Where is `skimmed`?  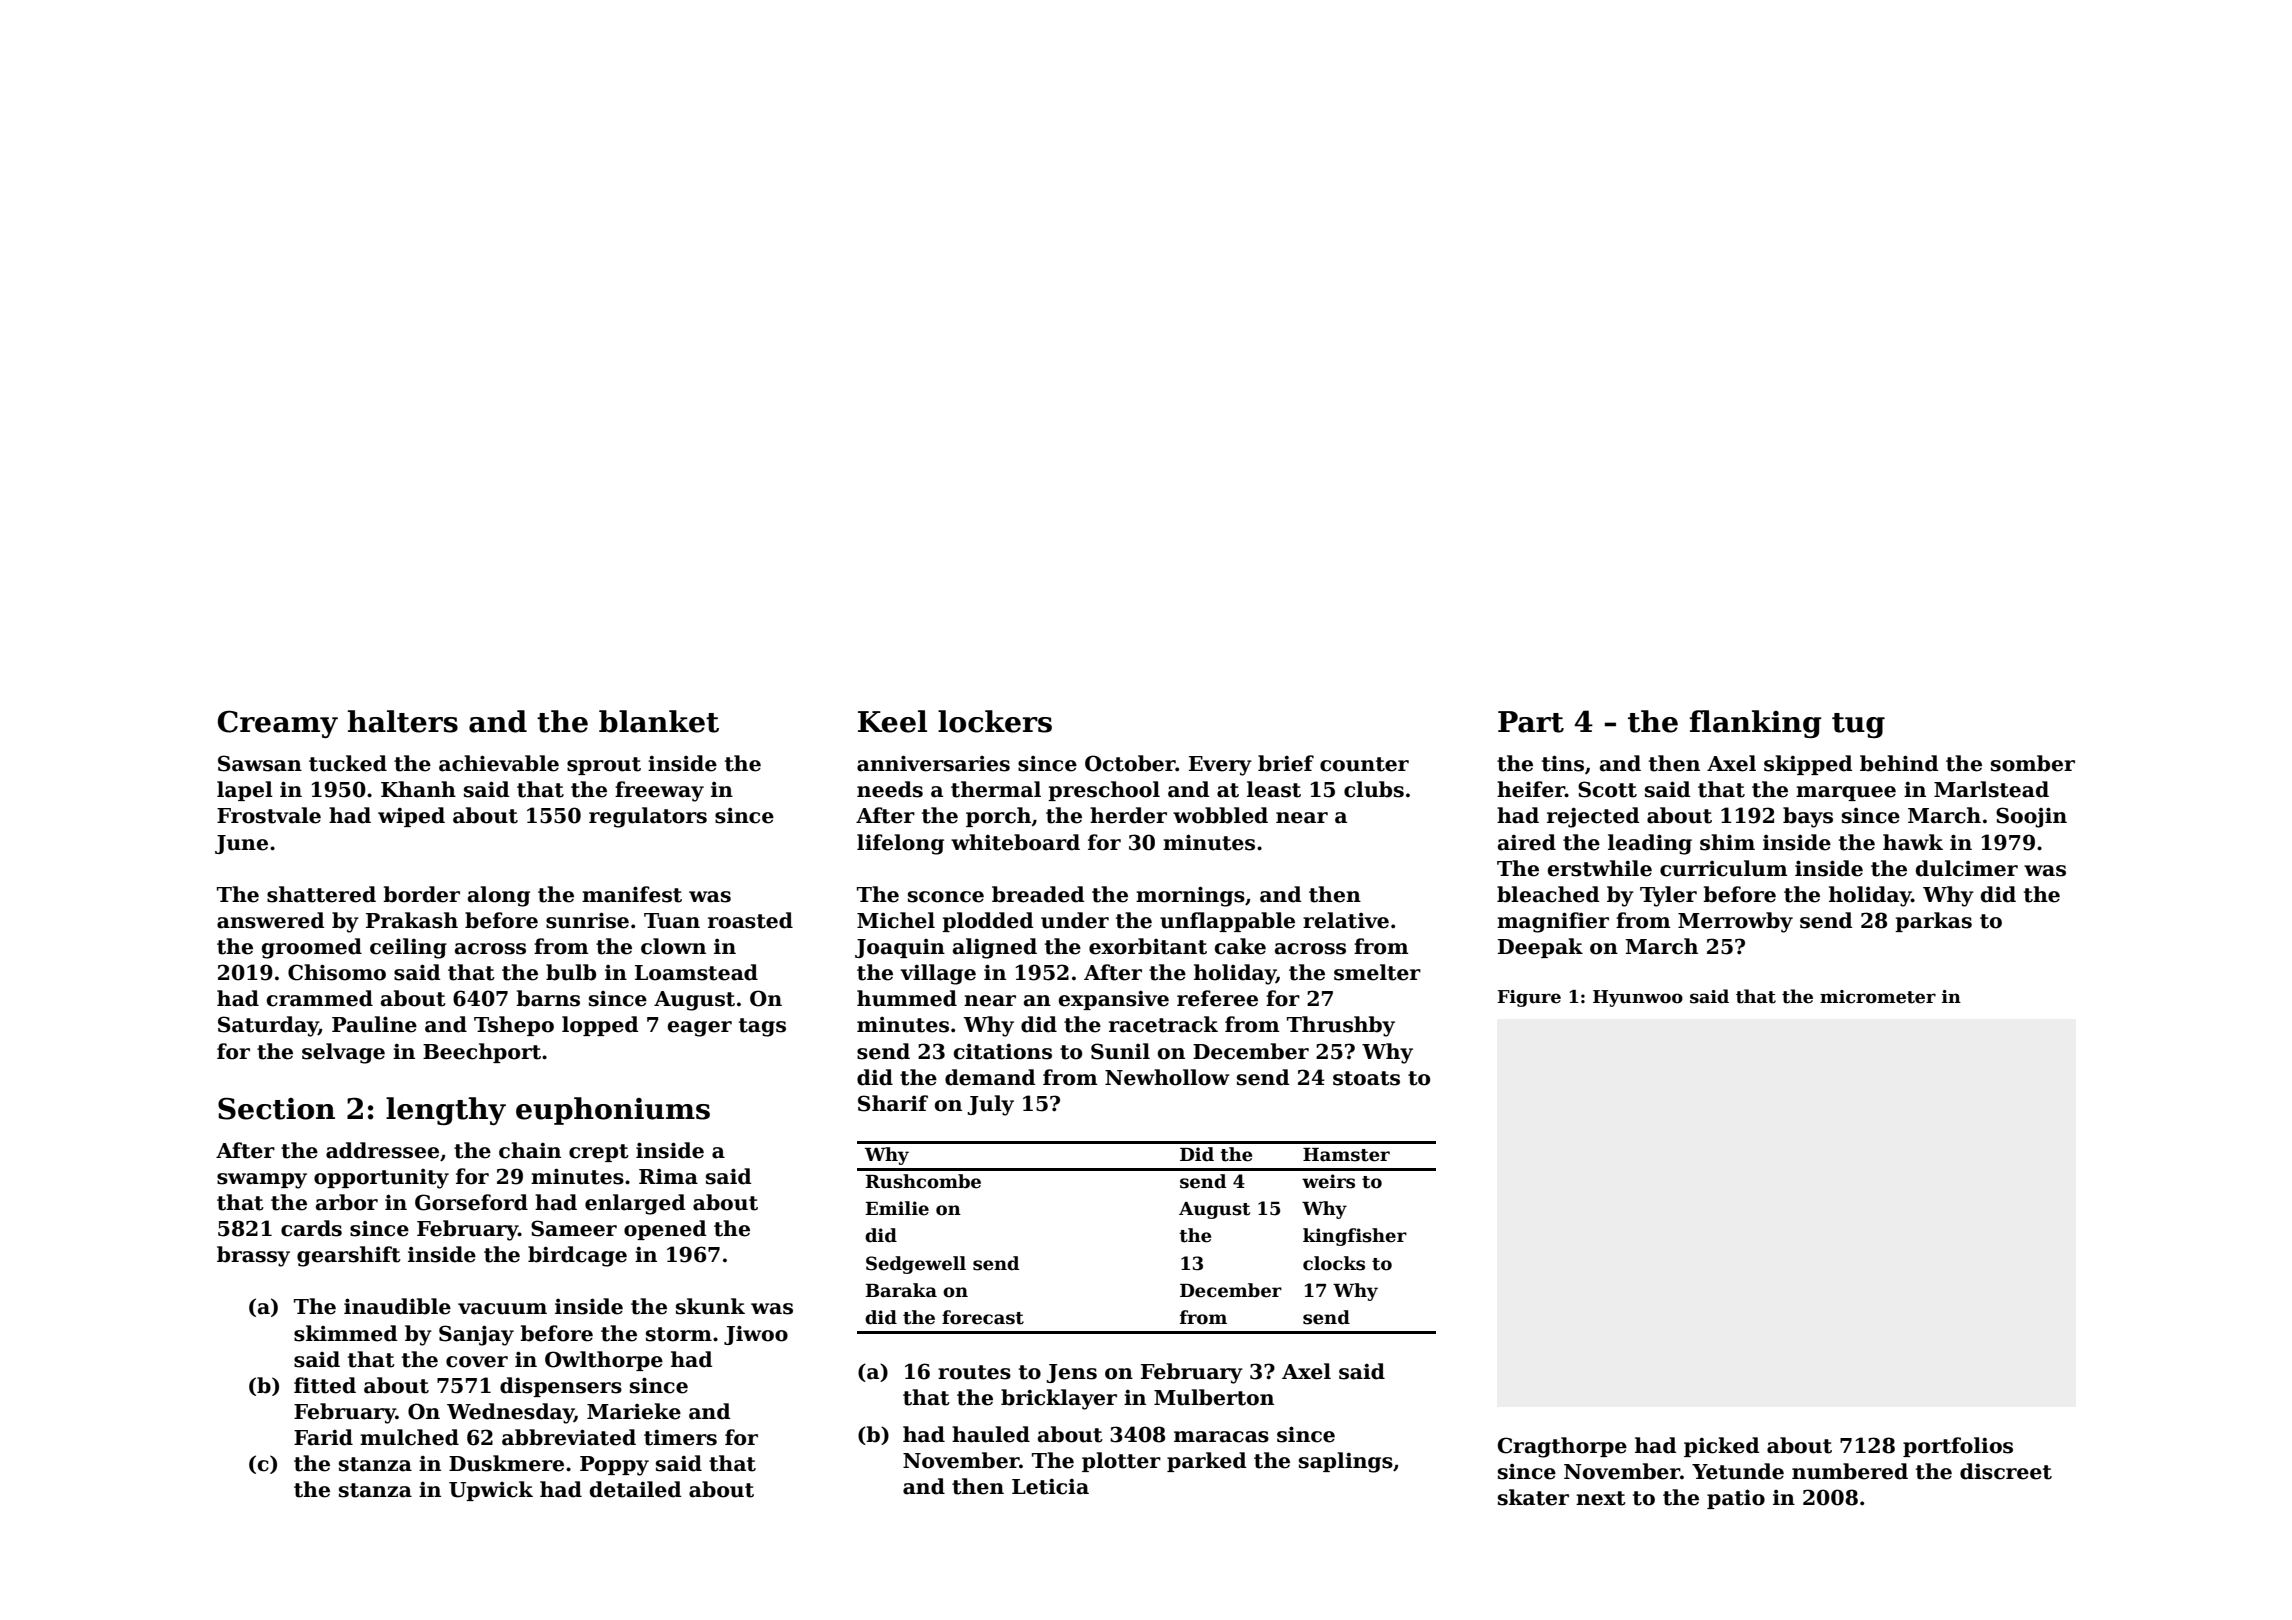
skimmed is located at coordinates (345, 1333).
